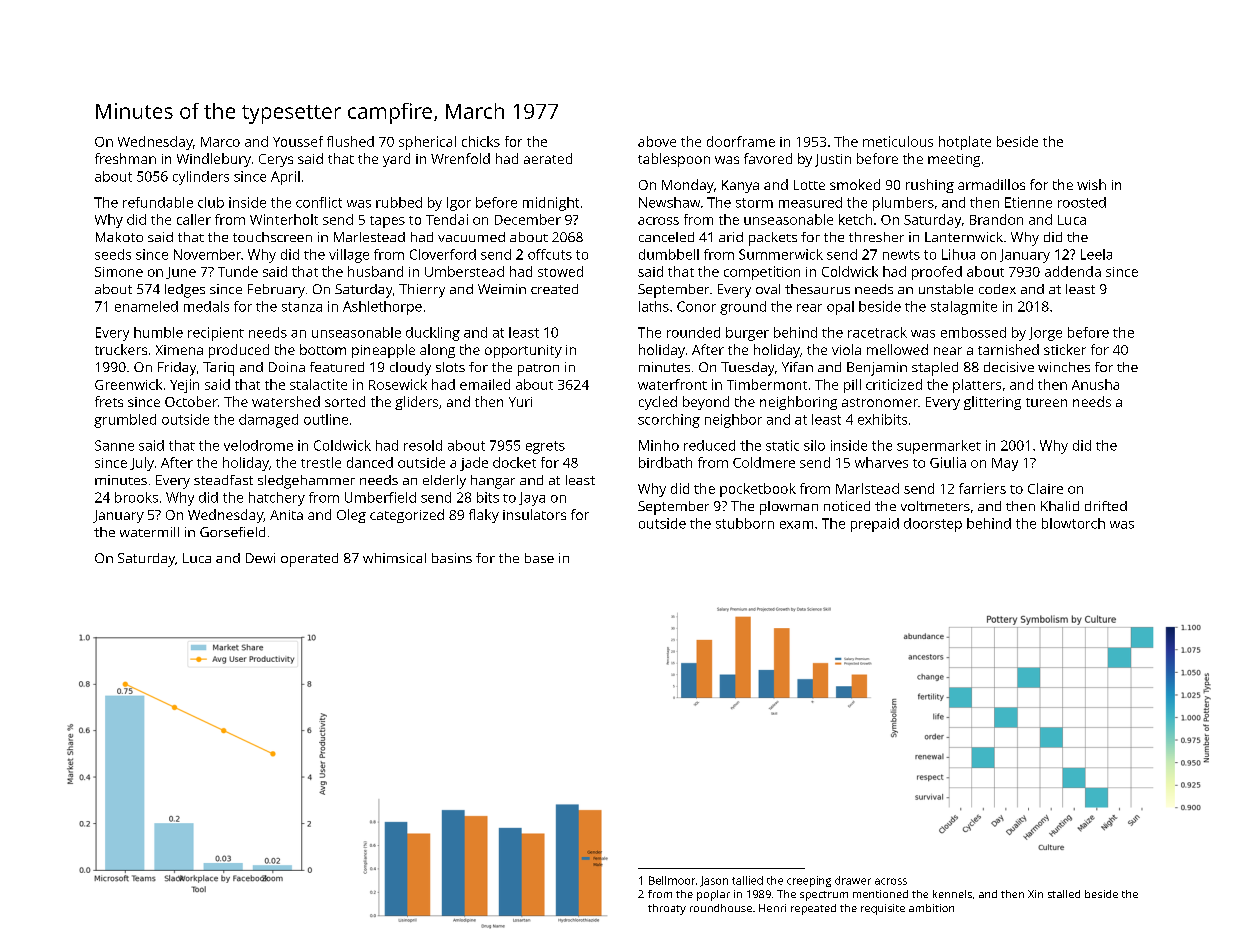 The width and height of the screenshot is (1233, 952). What do you see at coordinates (1095, 384) in the screenshot?
I see `Anusha` at bounding box center [1095, 384].
